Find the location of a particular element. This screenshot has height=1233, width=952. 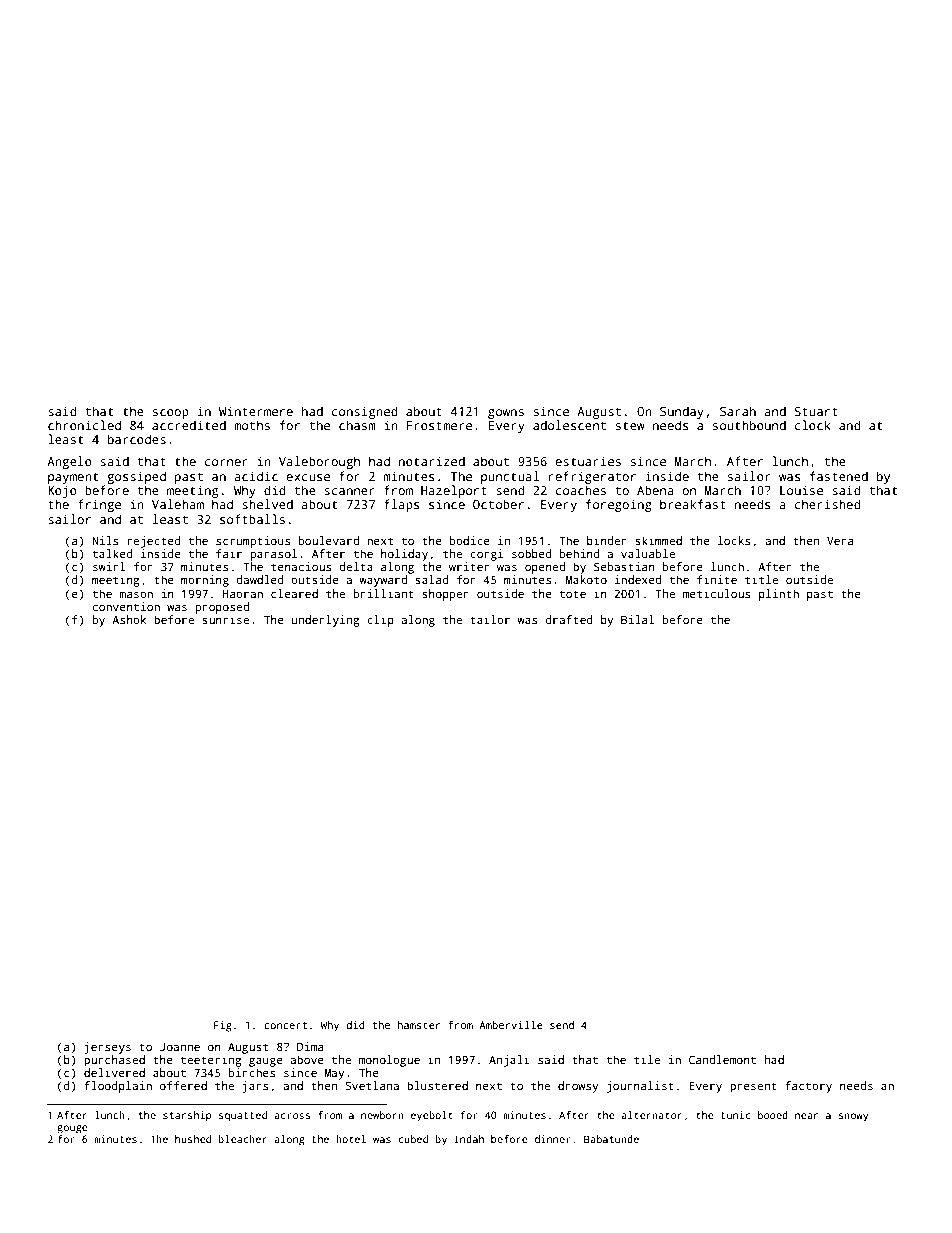

jerseys is located at coordinates (107, 1048).
